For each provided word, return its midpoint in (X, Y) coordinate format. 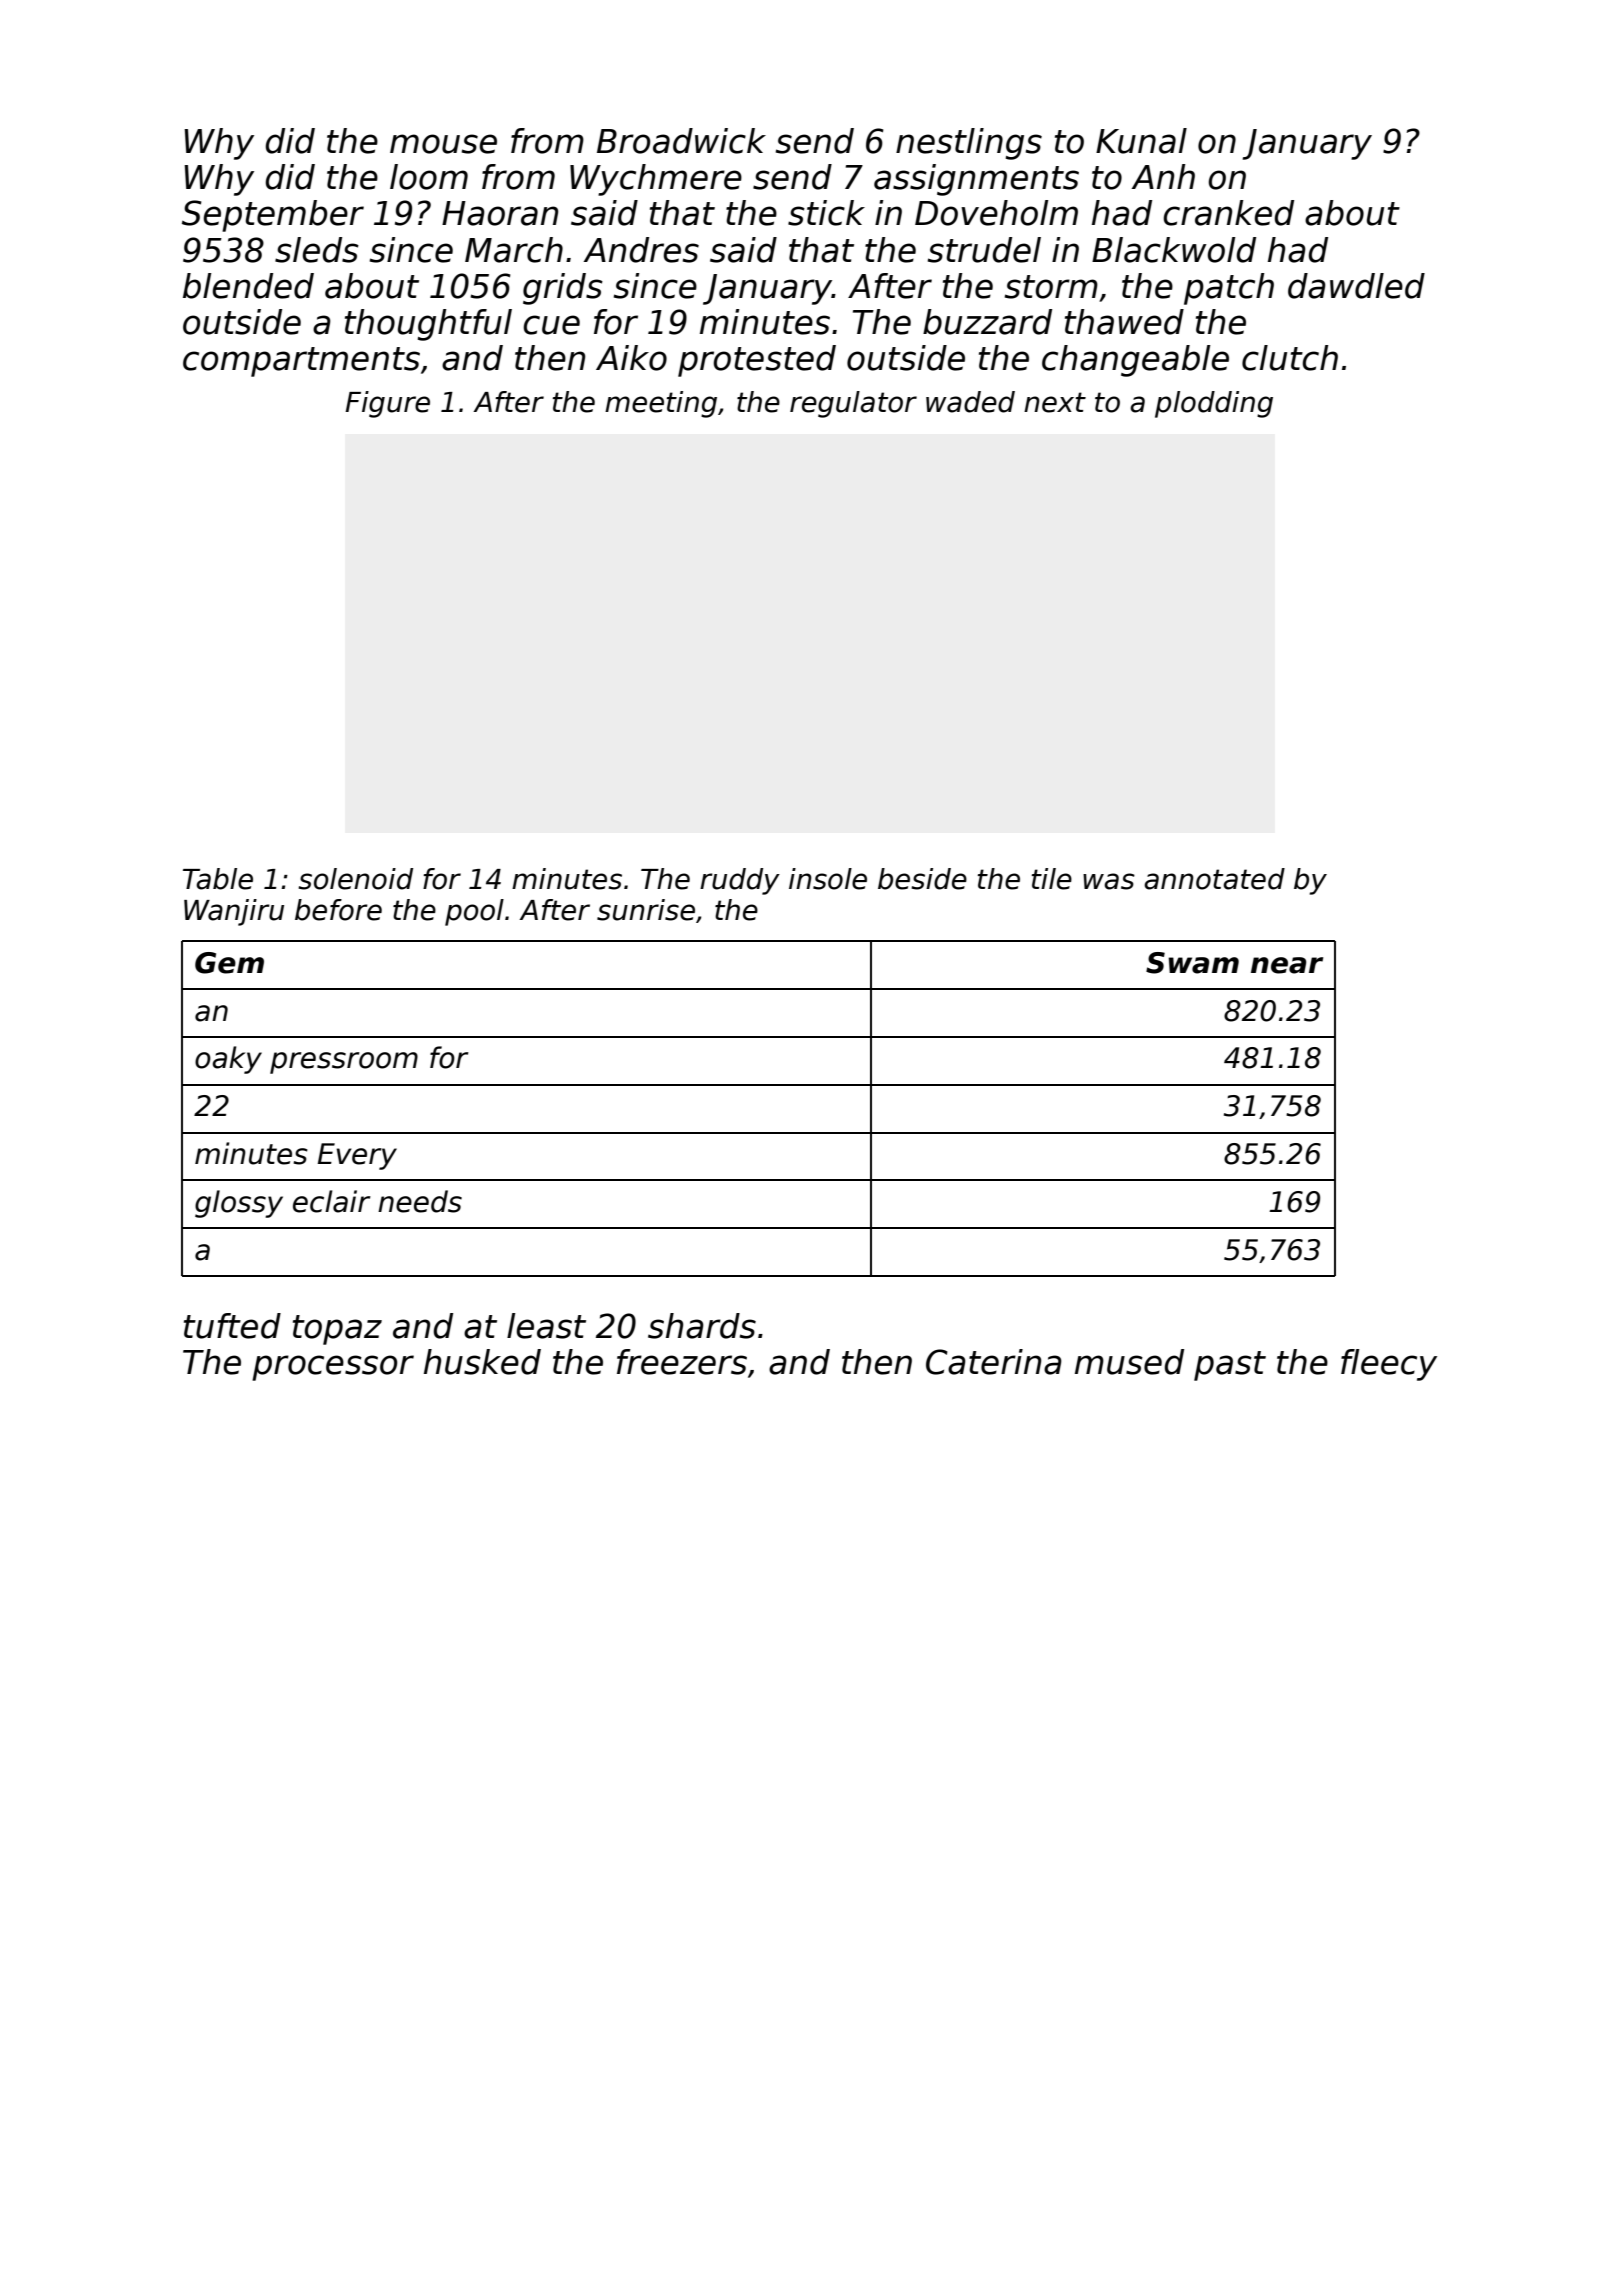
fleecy (1389, 1365)
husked (482, 1362)
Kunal (1141, 141)
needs (420, 1201)
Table (218, 879)
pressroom (344, 1063)
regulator (853, 404)
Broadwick (681, 141)
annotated (1214, 879)
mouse (443, 144)
